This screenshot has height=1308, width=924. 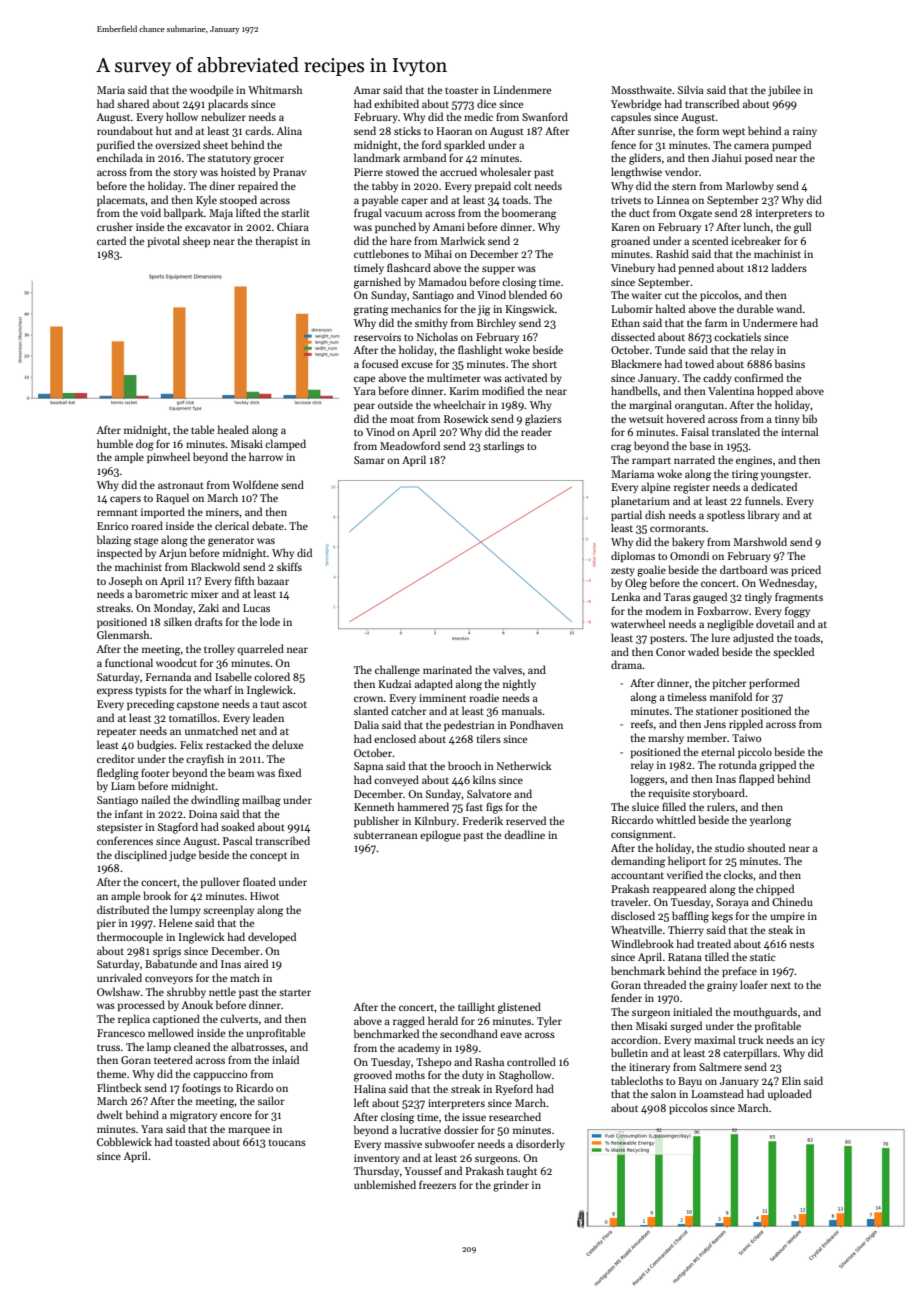 What do you see at coordinates (478, 116) in the screenshot?
I see `medic` at bounding box center [478, 116].
